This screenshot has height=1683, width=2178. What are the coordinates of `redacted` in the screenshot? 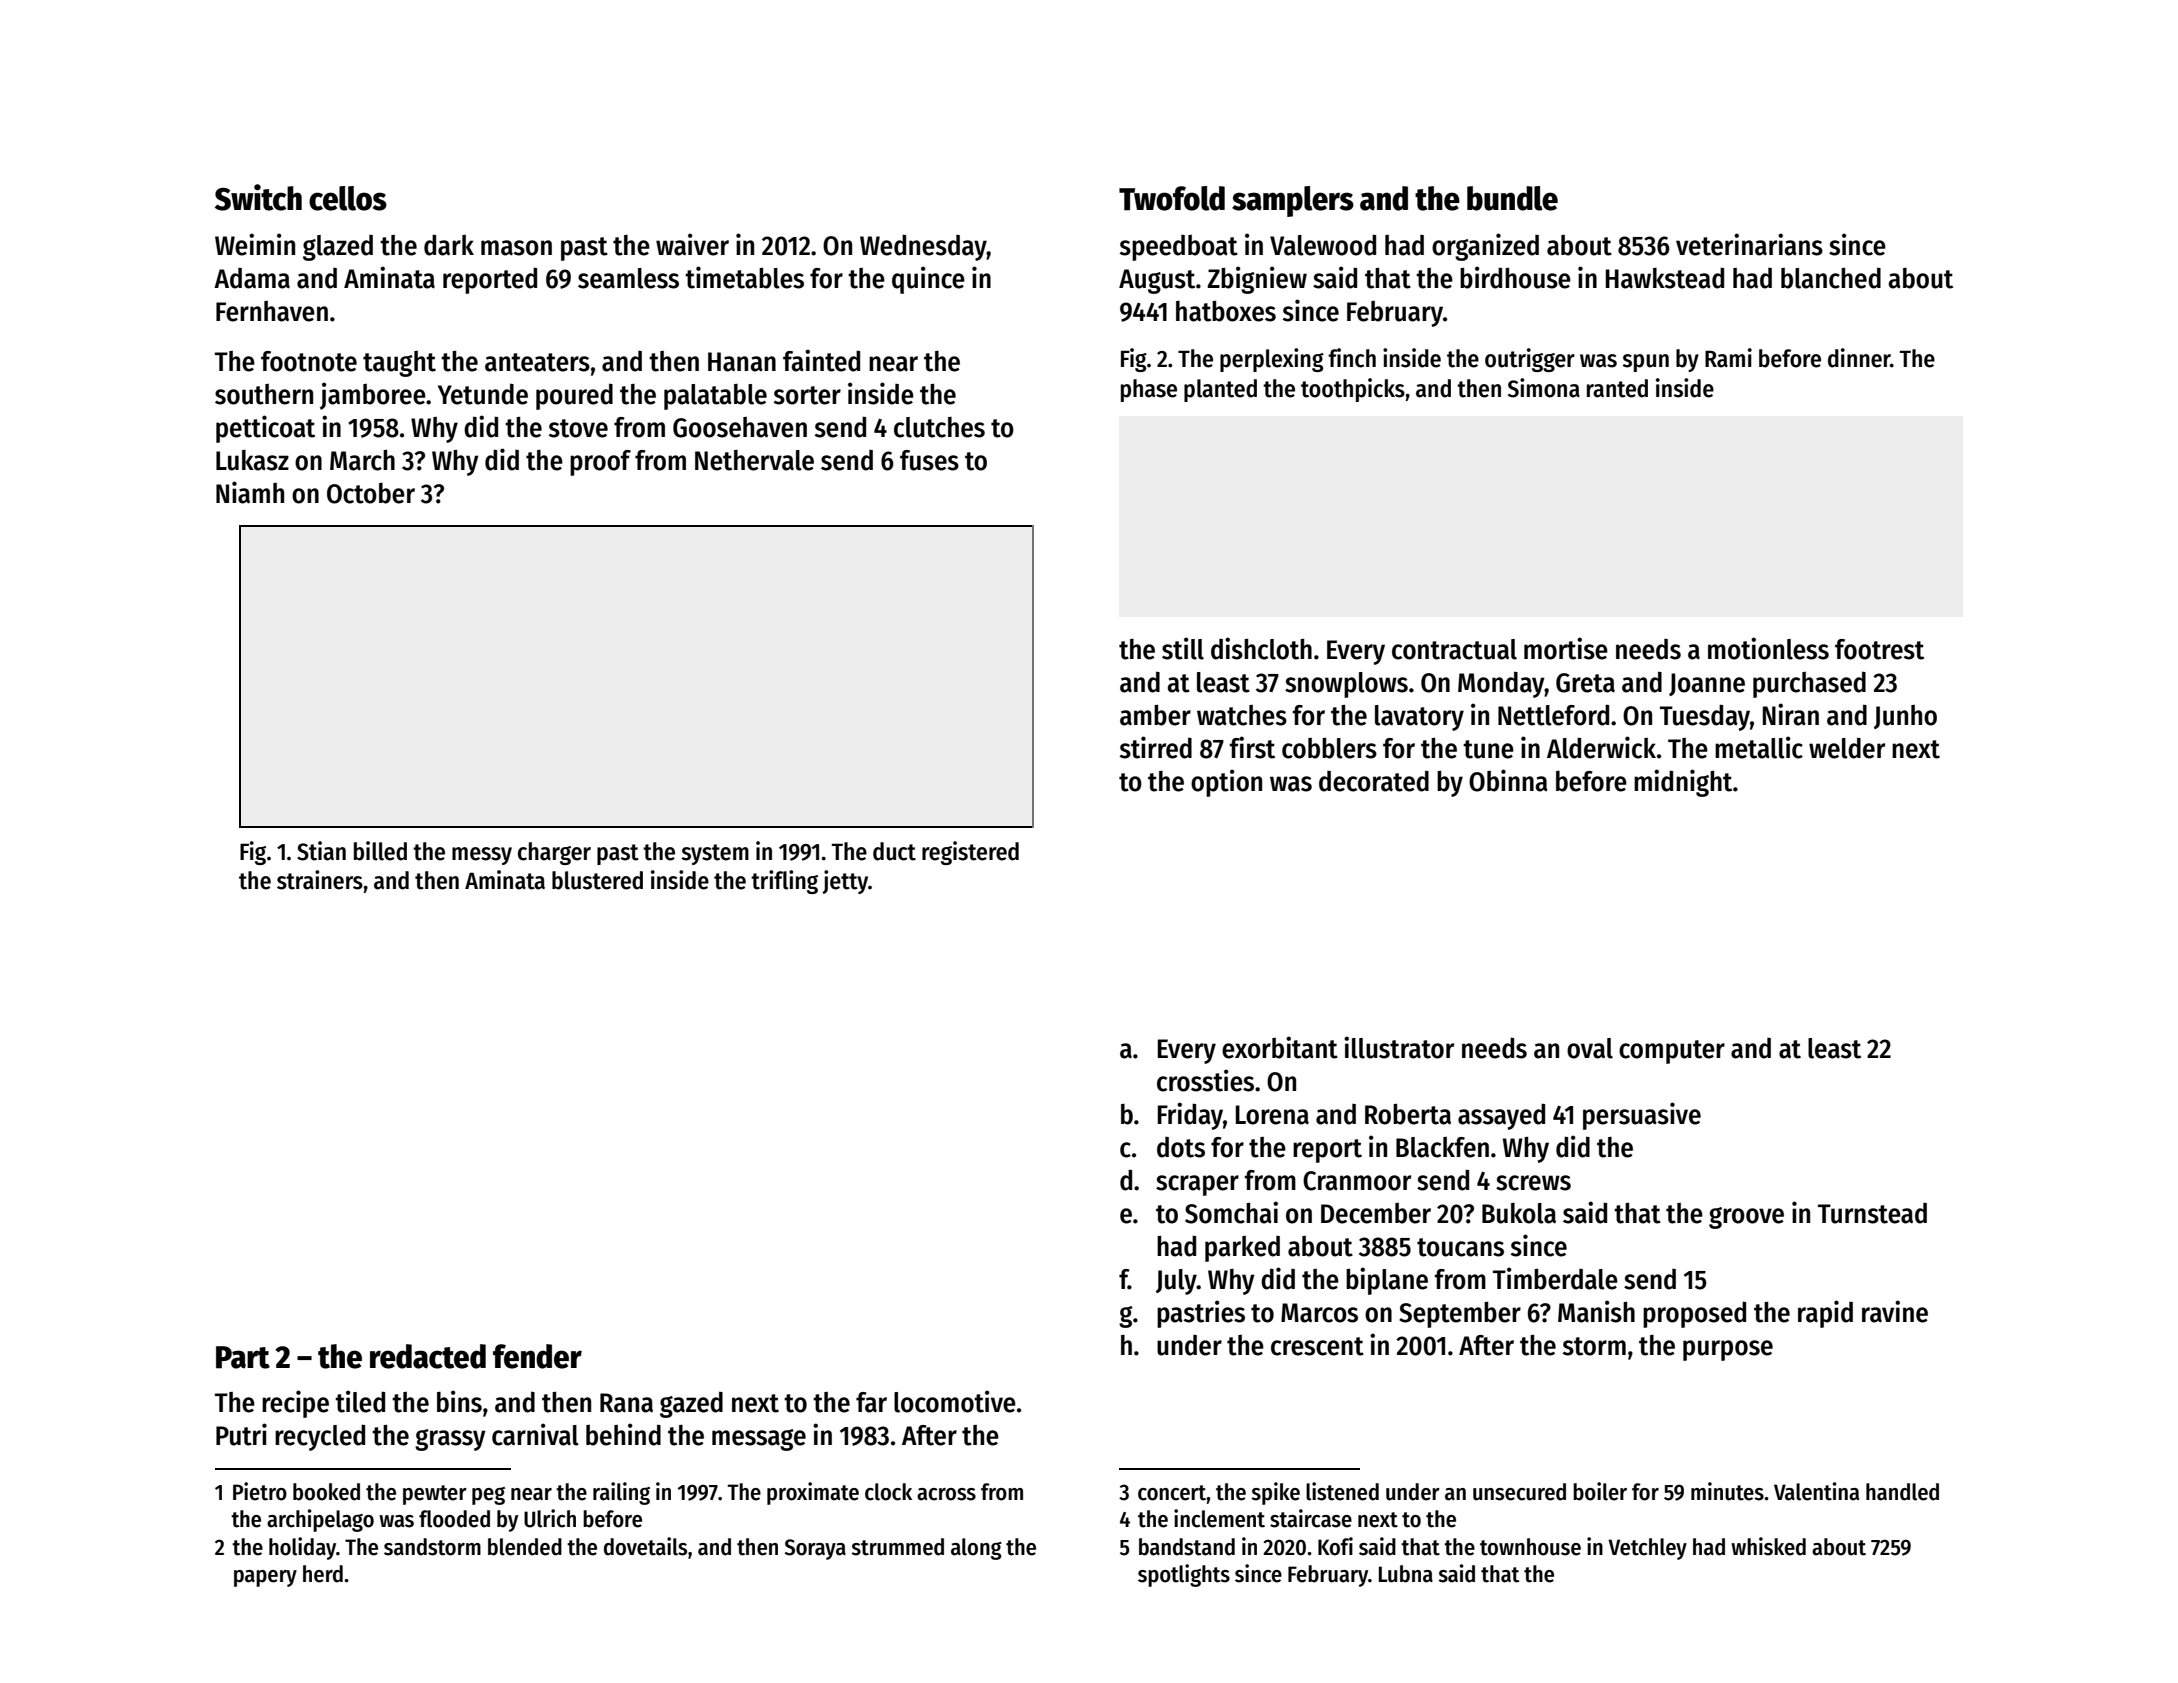 It's located at (428, 1356).
